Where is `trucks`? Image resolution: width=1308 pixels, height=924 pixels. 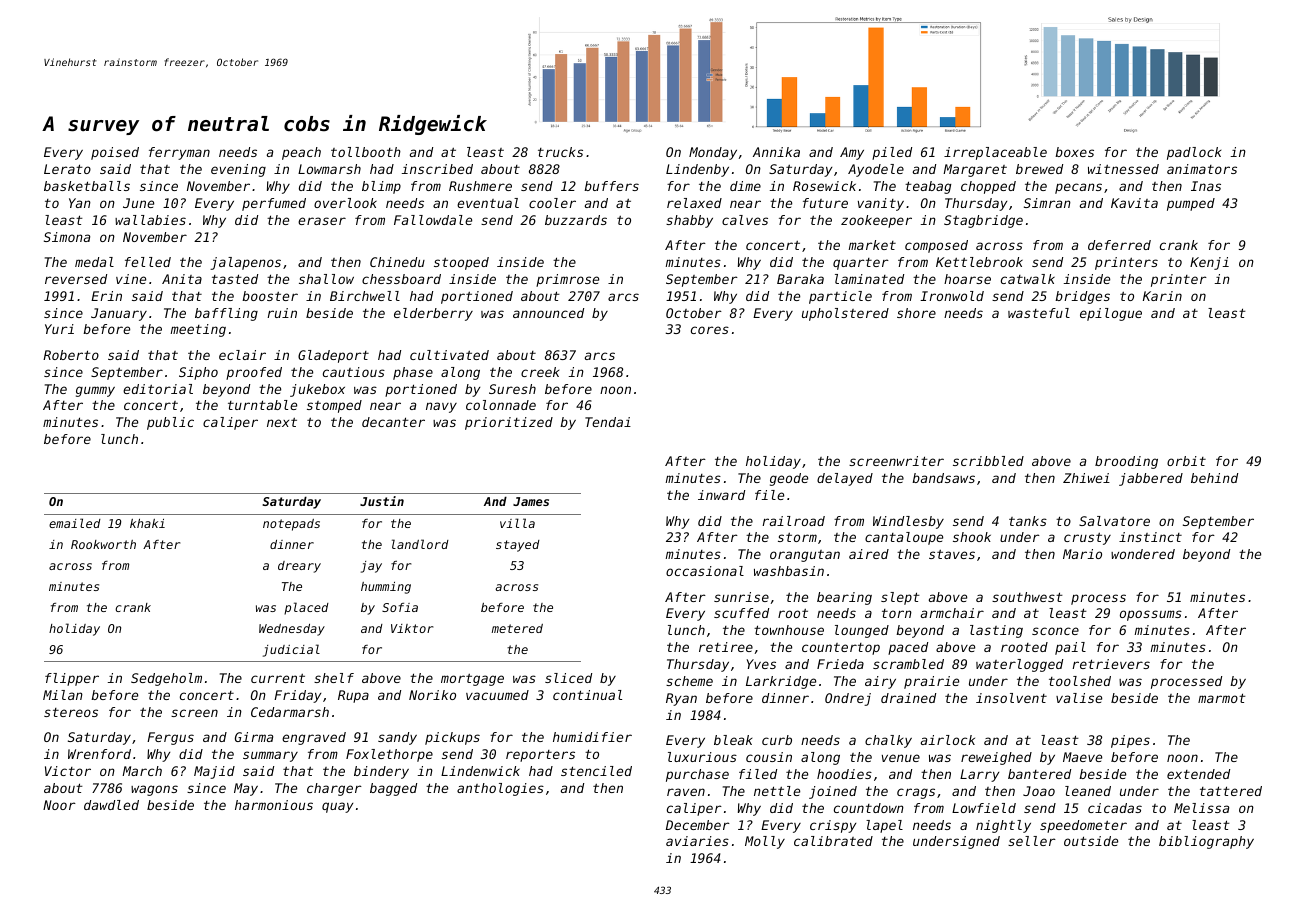
trucks is located at coordinates (560, 152).
